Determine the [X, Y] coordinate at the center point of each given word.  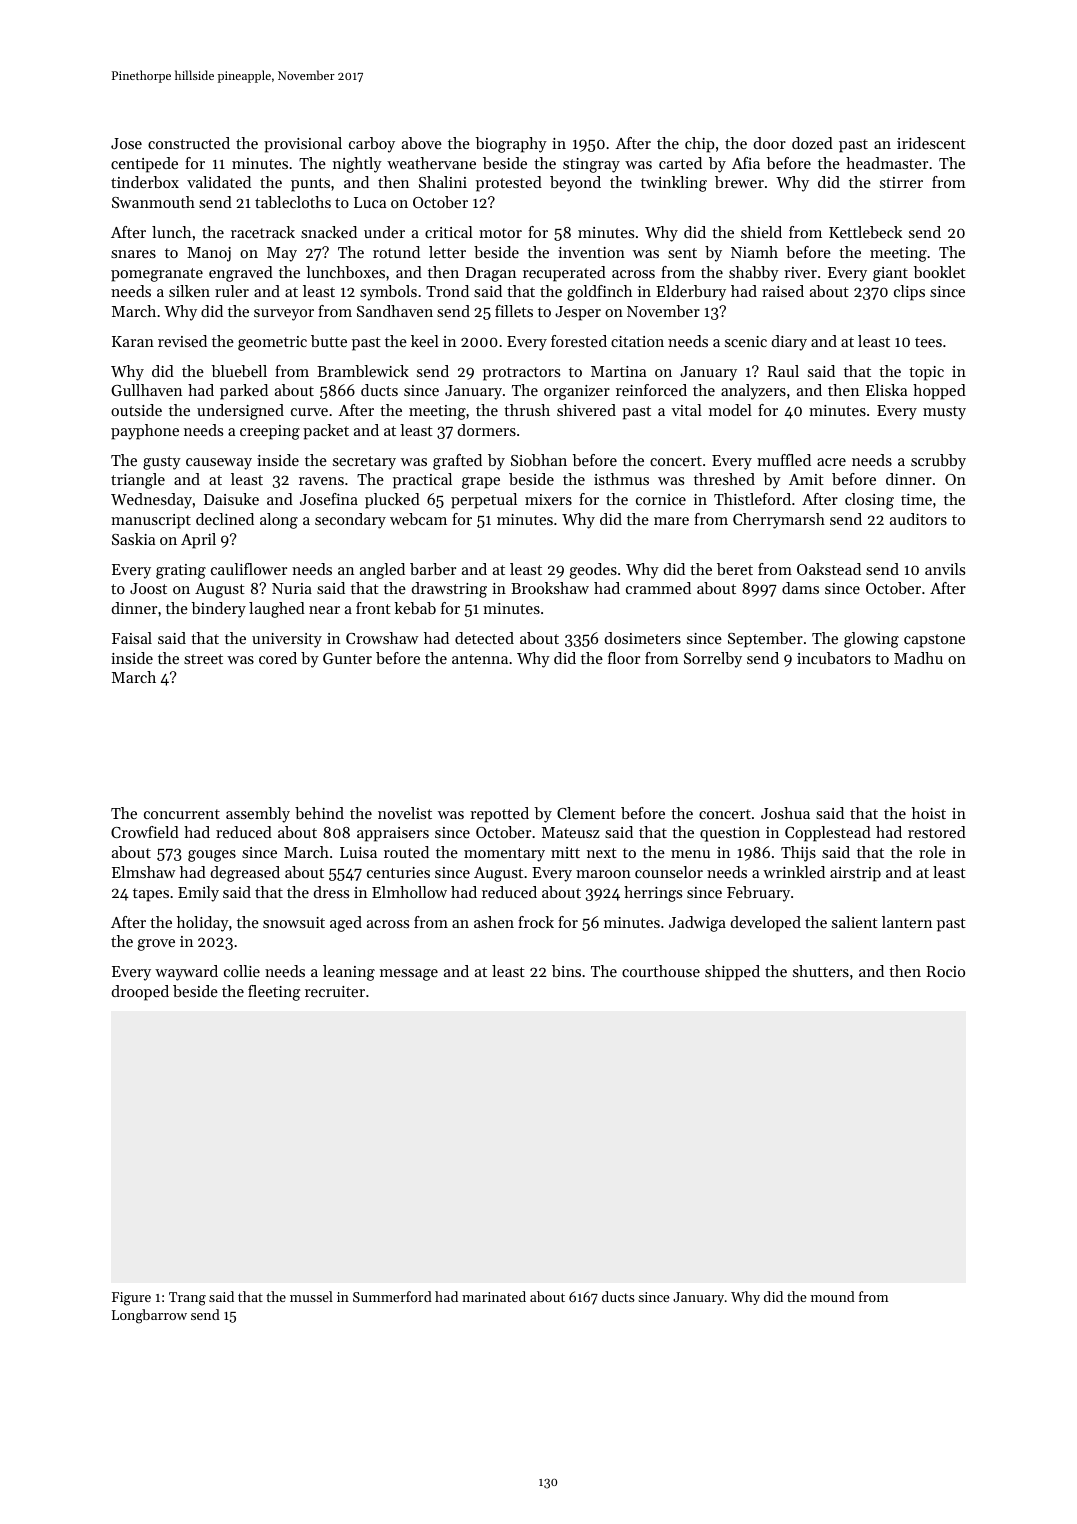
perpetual [484, 501]
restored [937, 832]
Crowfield [145, 832]
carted [680, 163]
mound [833, 1296]
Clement [586, 813]
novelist [405, 813]
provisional [303, 145]
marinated [494, 1296]
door [769, 143]
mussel [311, 1296]
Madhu [918, 658]
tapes [151, 895]
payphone [145, 432]
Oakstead [829, 569]
